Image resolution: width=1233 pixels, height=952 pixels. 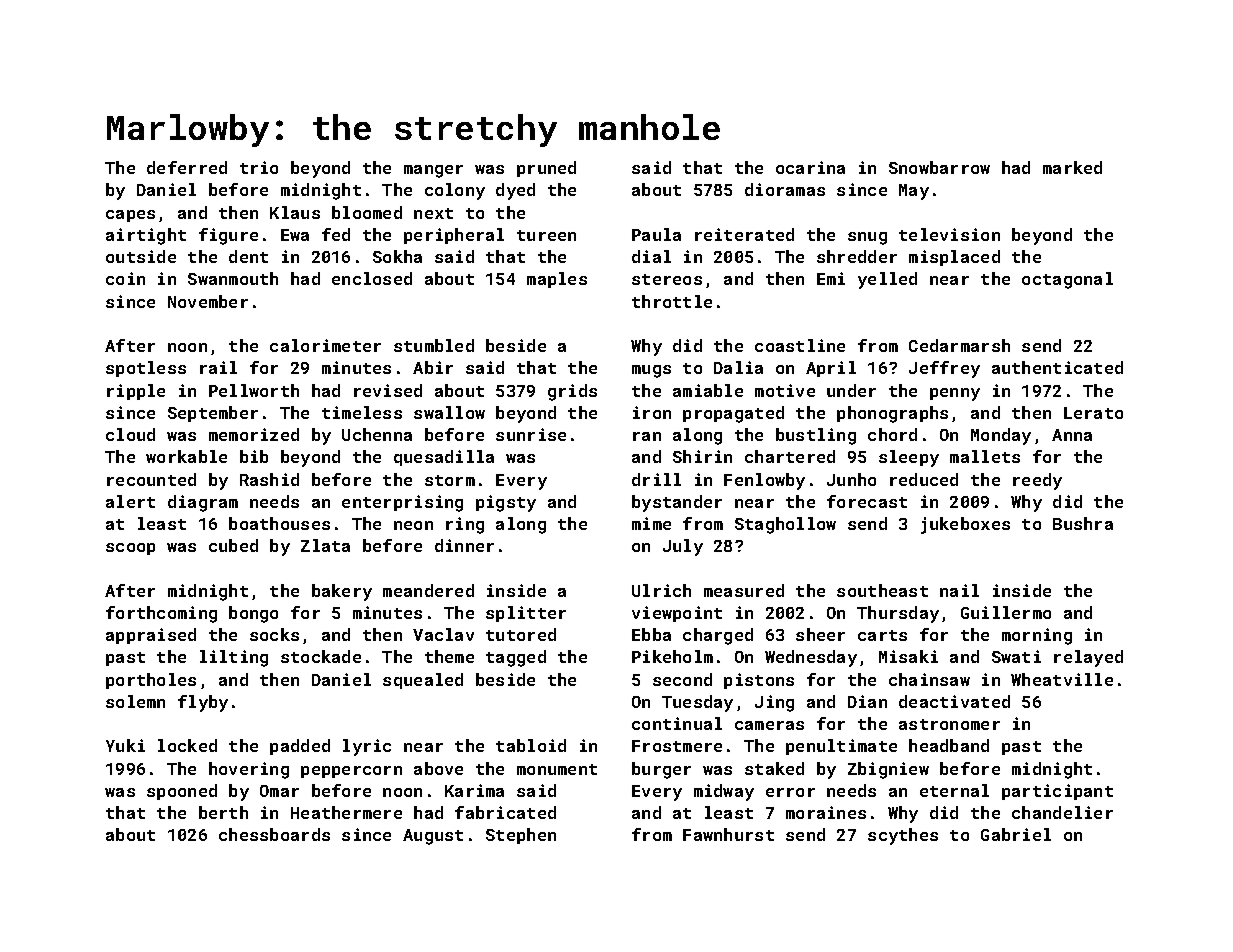 I want to click on scythes, so click(x=903, y=836).
